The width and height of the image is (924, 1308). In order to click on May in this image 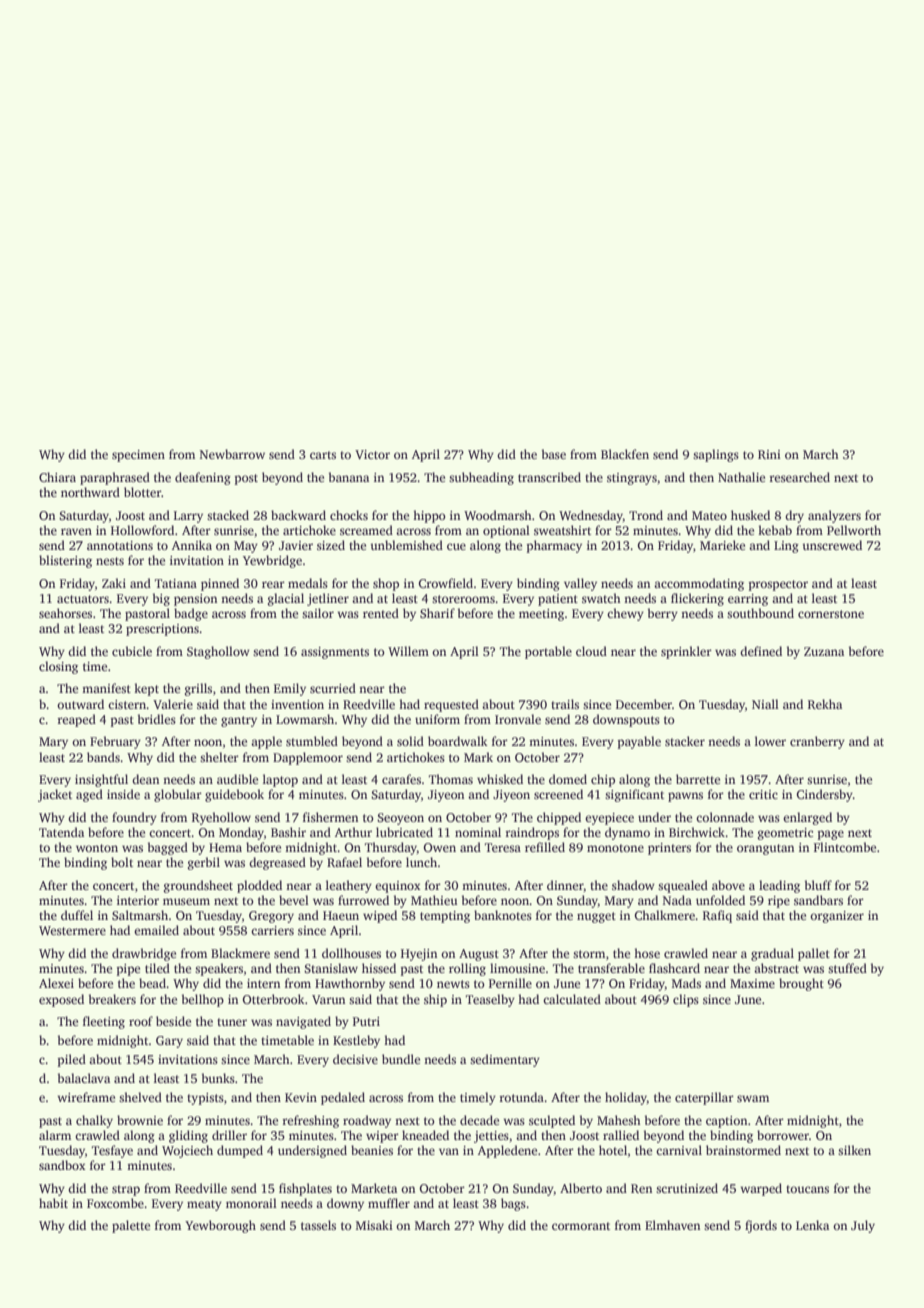, I will do `click(246, 547)`.
